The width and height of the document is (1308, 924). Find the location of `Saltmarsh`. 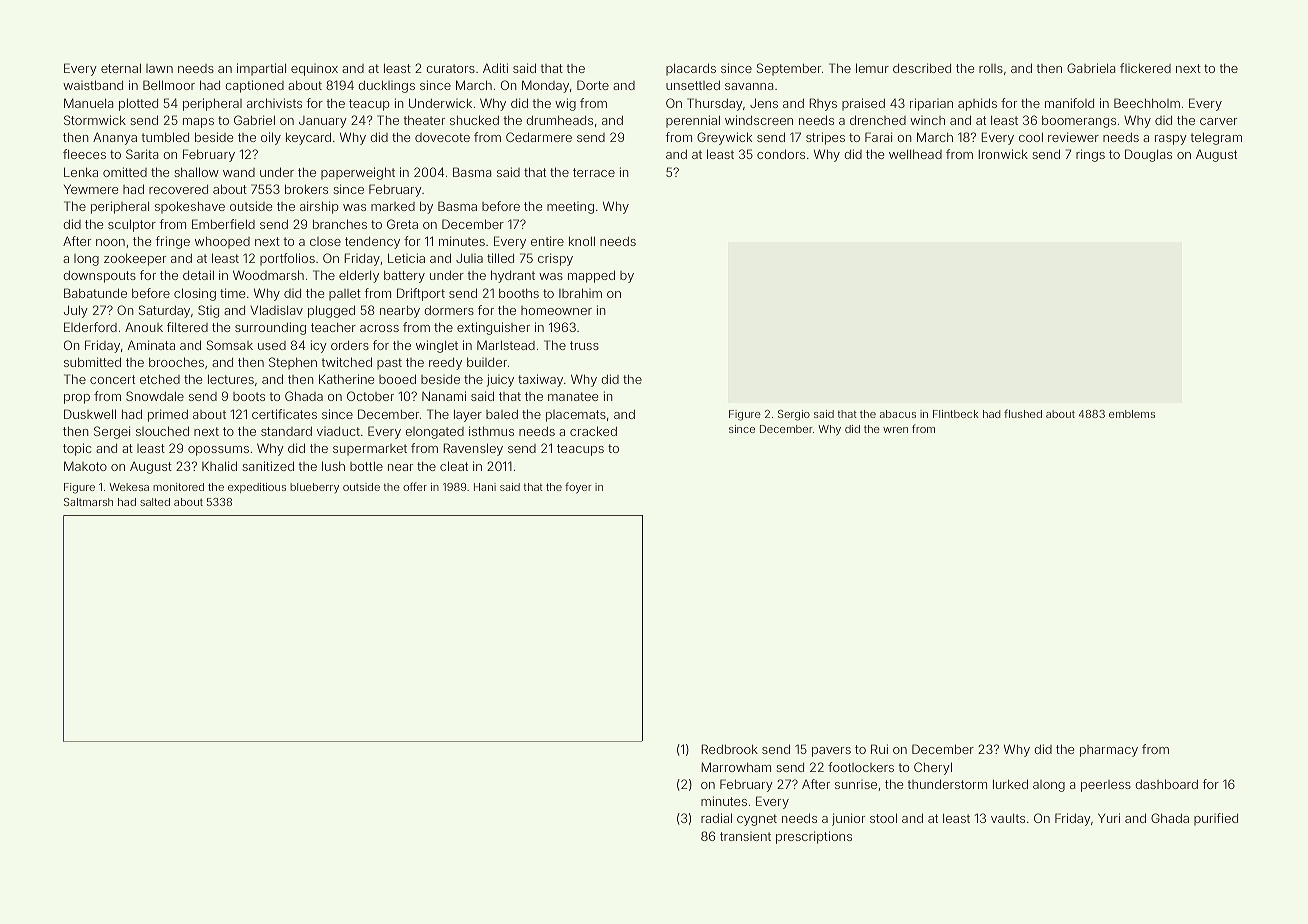

Saltmarsh is located at coordinates (88, 502).
